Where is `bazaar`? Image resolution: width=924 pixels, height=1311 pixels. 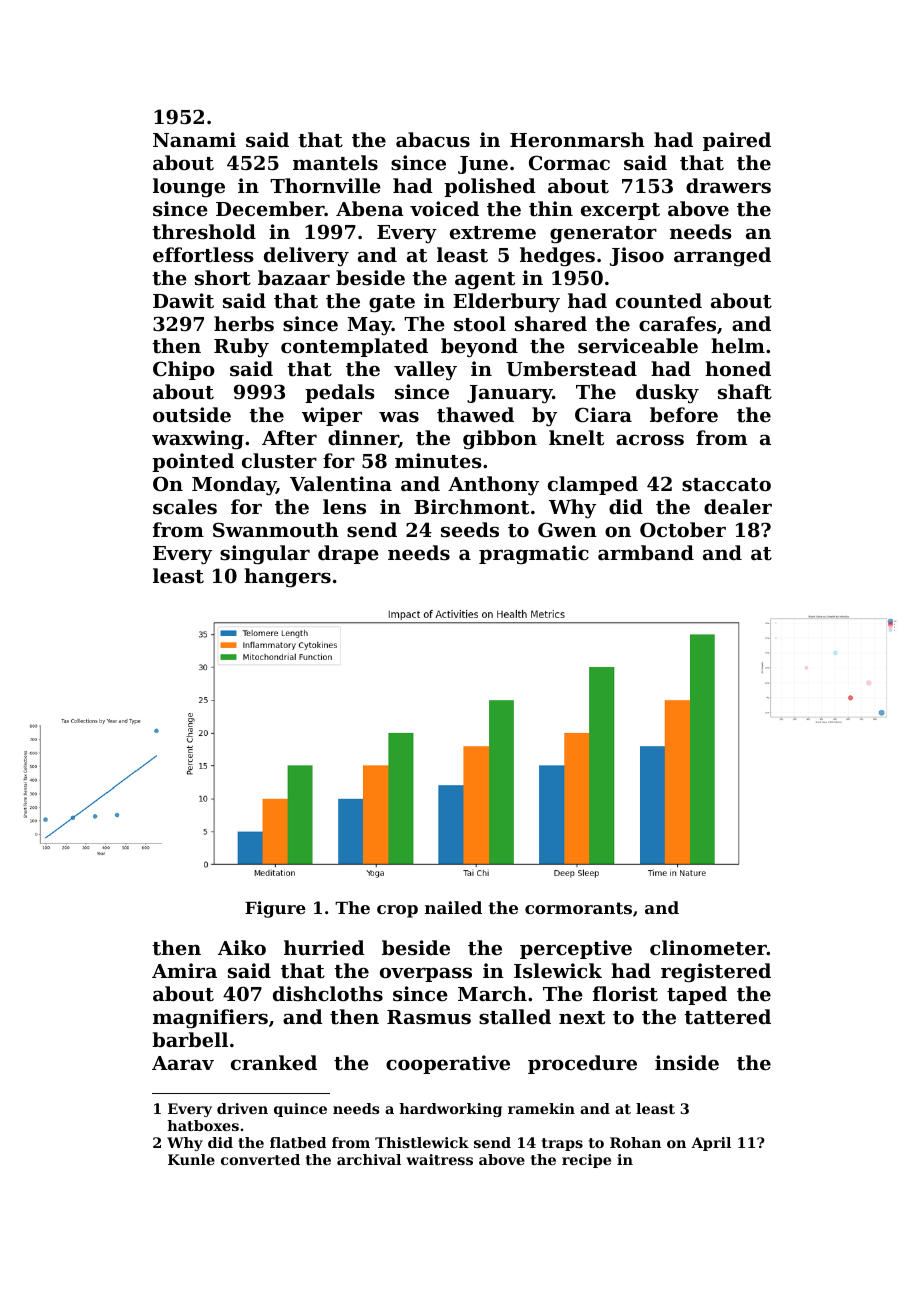 bazaar is located at coordinates (294, 277).
